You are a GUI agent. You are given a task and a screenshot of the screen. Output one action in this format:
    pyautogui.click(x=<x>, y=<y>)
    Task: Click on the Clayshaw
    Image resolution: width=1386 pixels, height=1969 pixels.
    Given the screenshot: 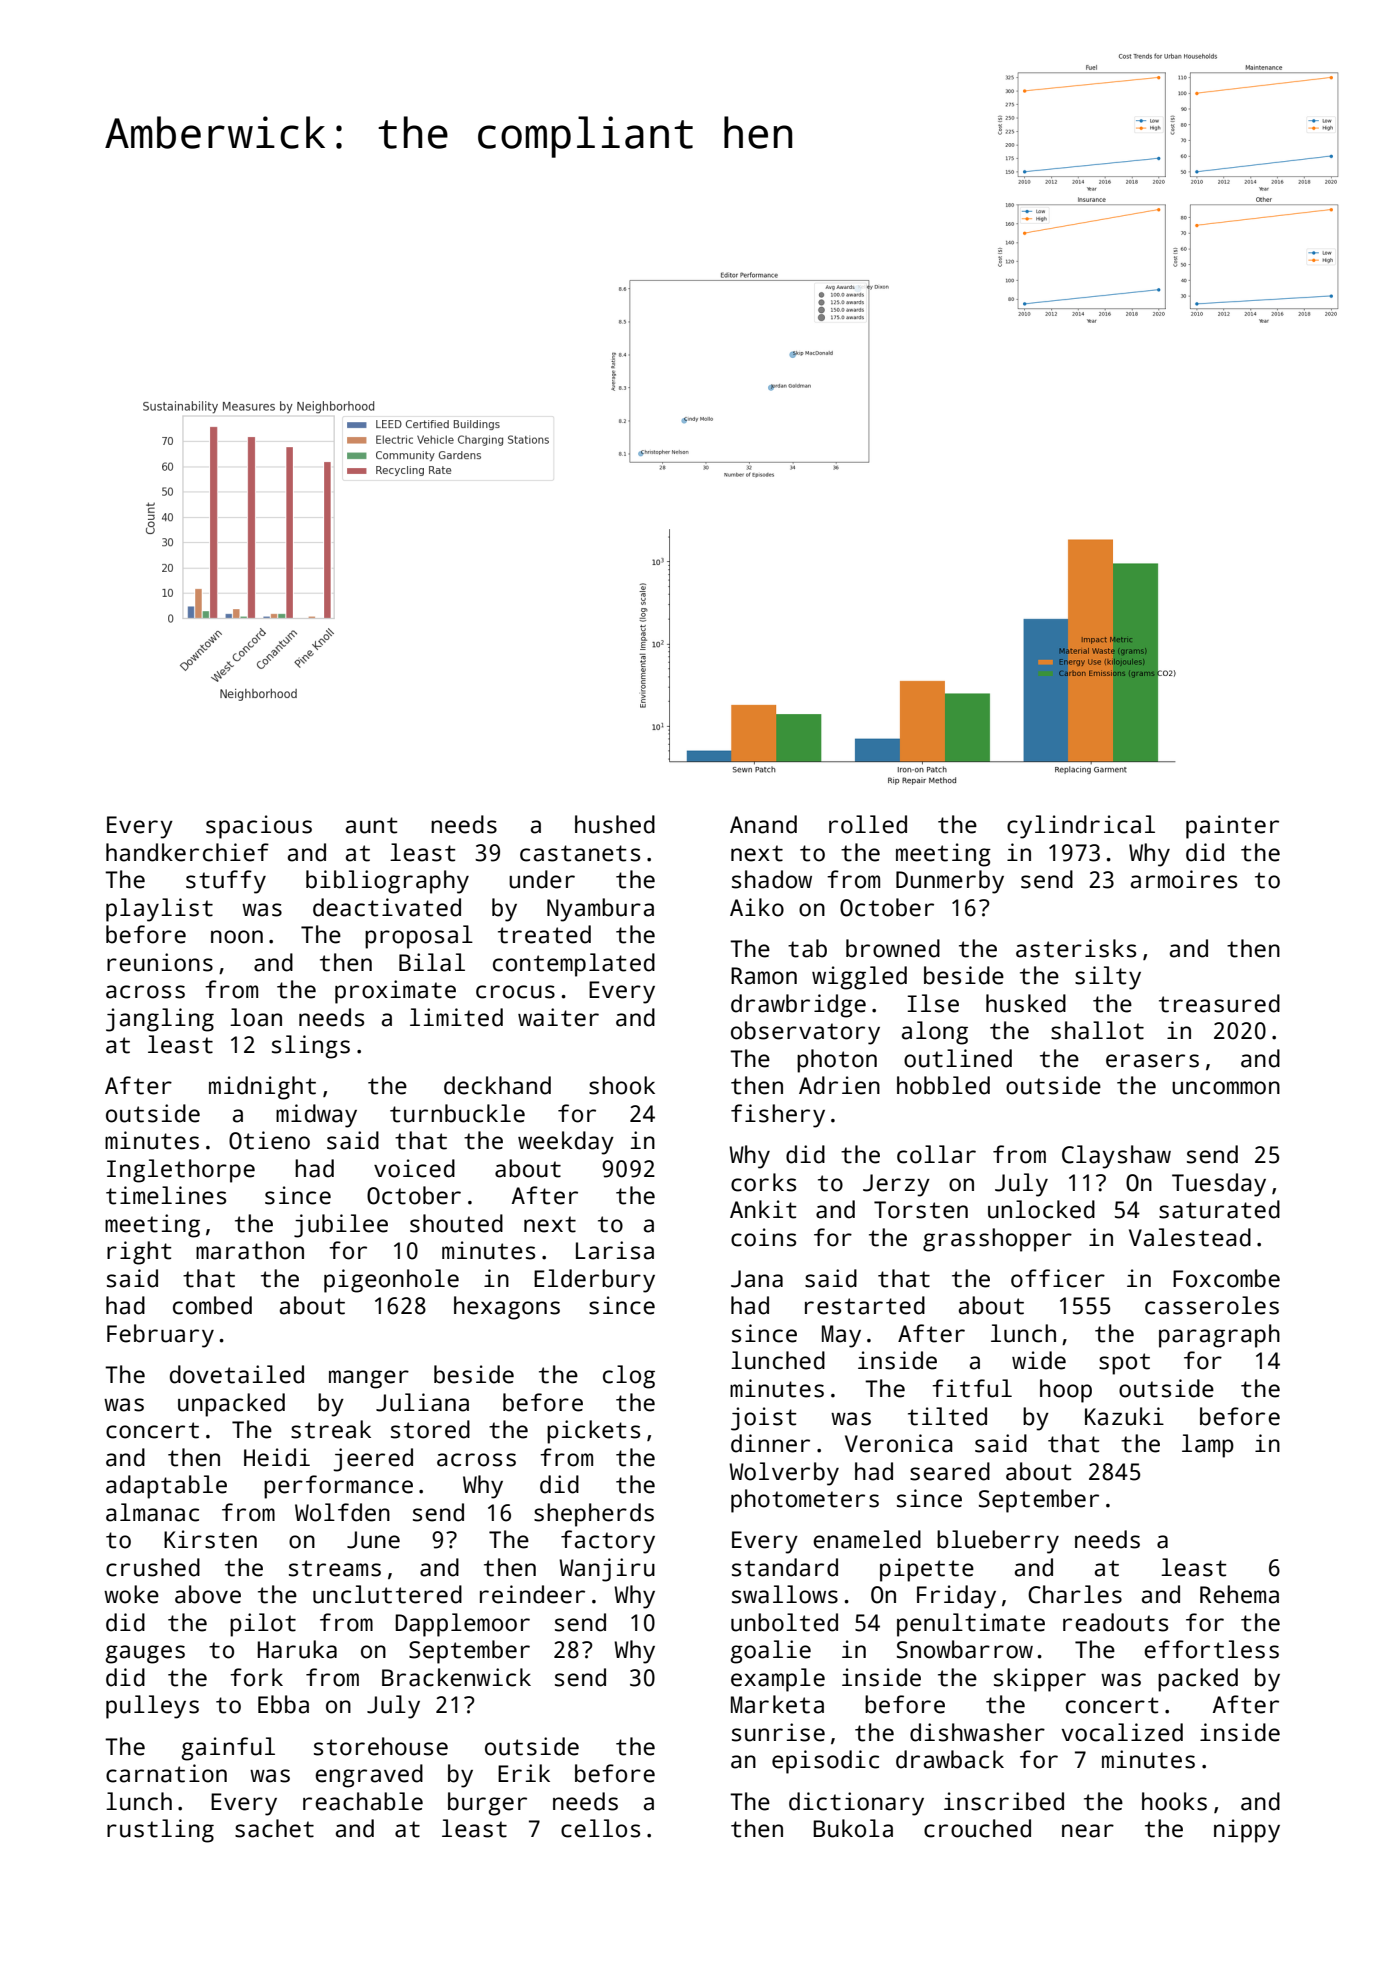 What is the action you would take?
    pyautogui.click(x=1116, y=1157)
